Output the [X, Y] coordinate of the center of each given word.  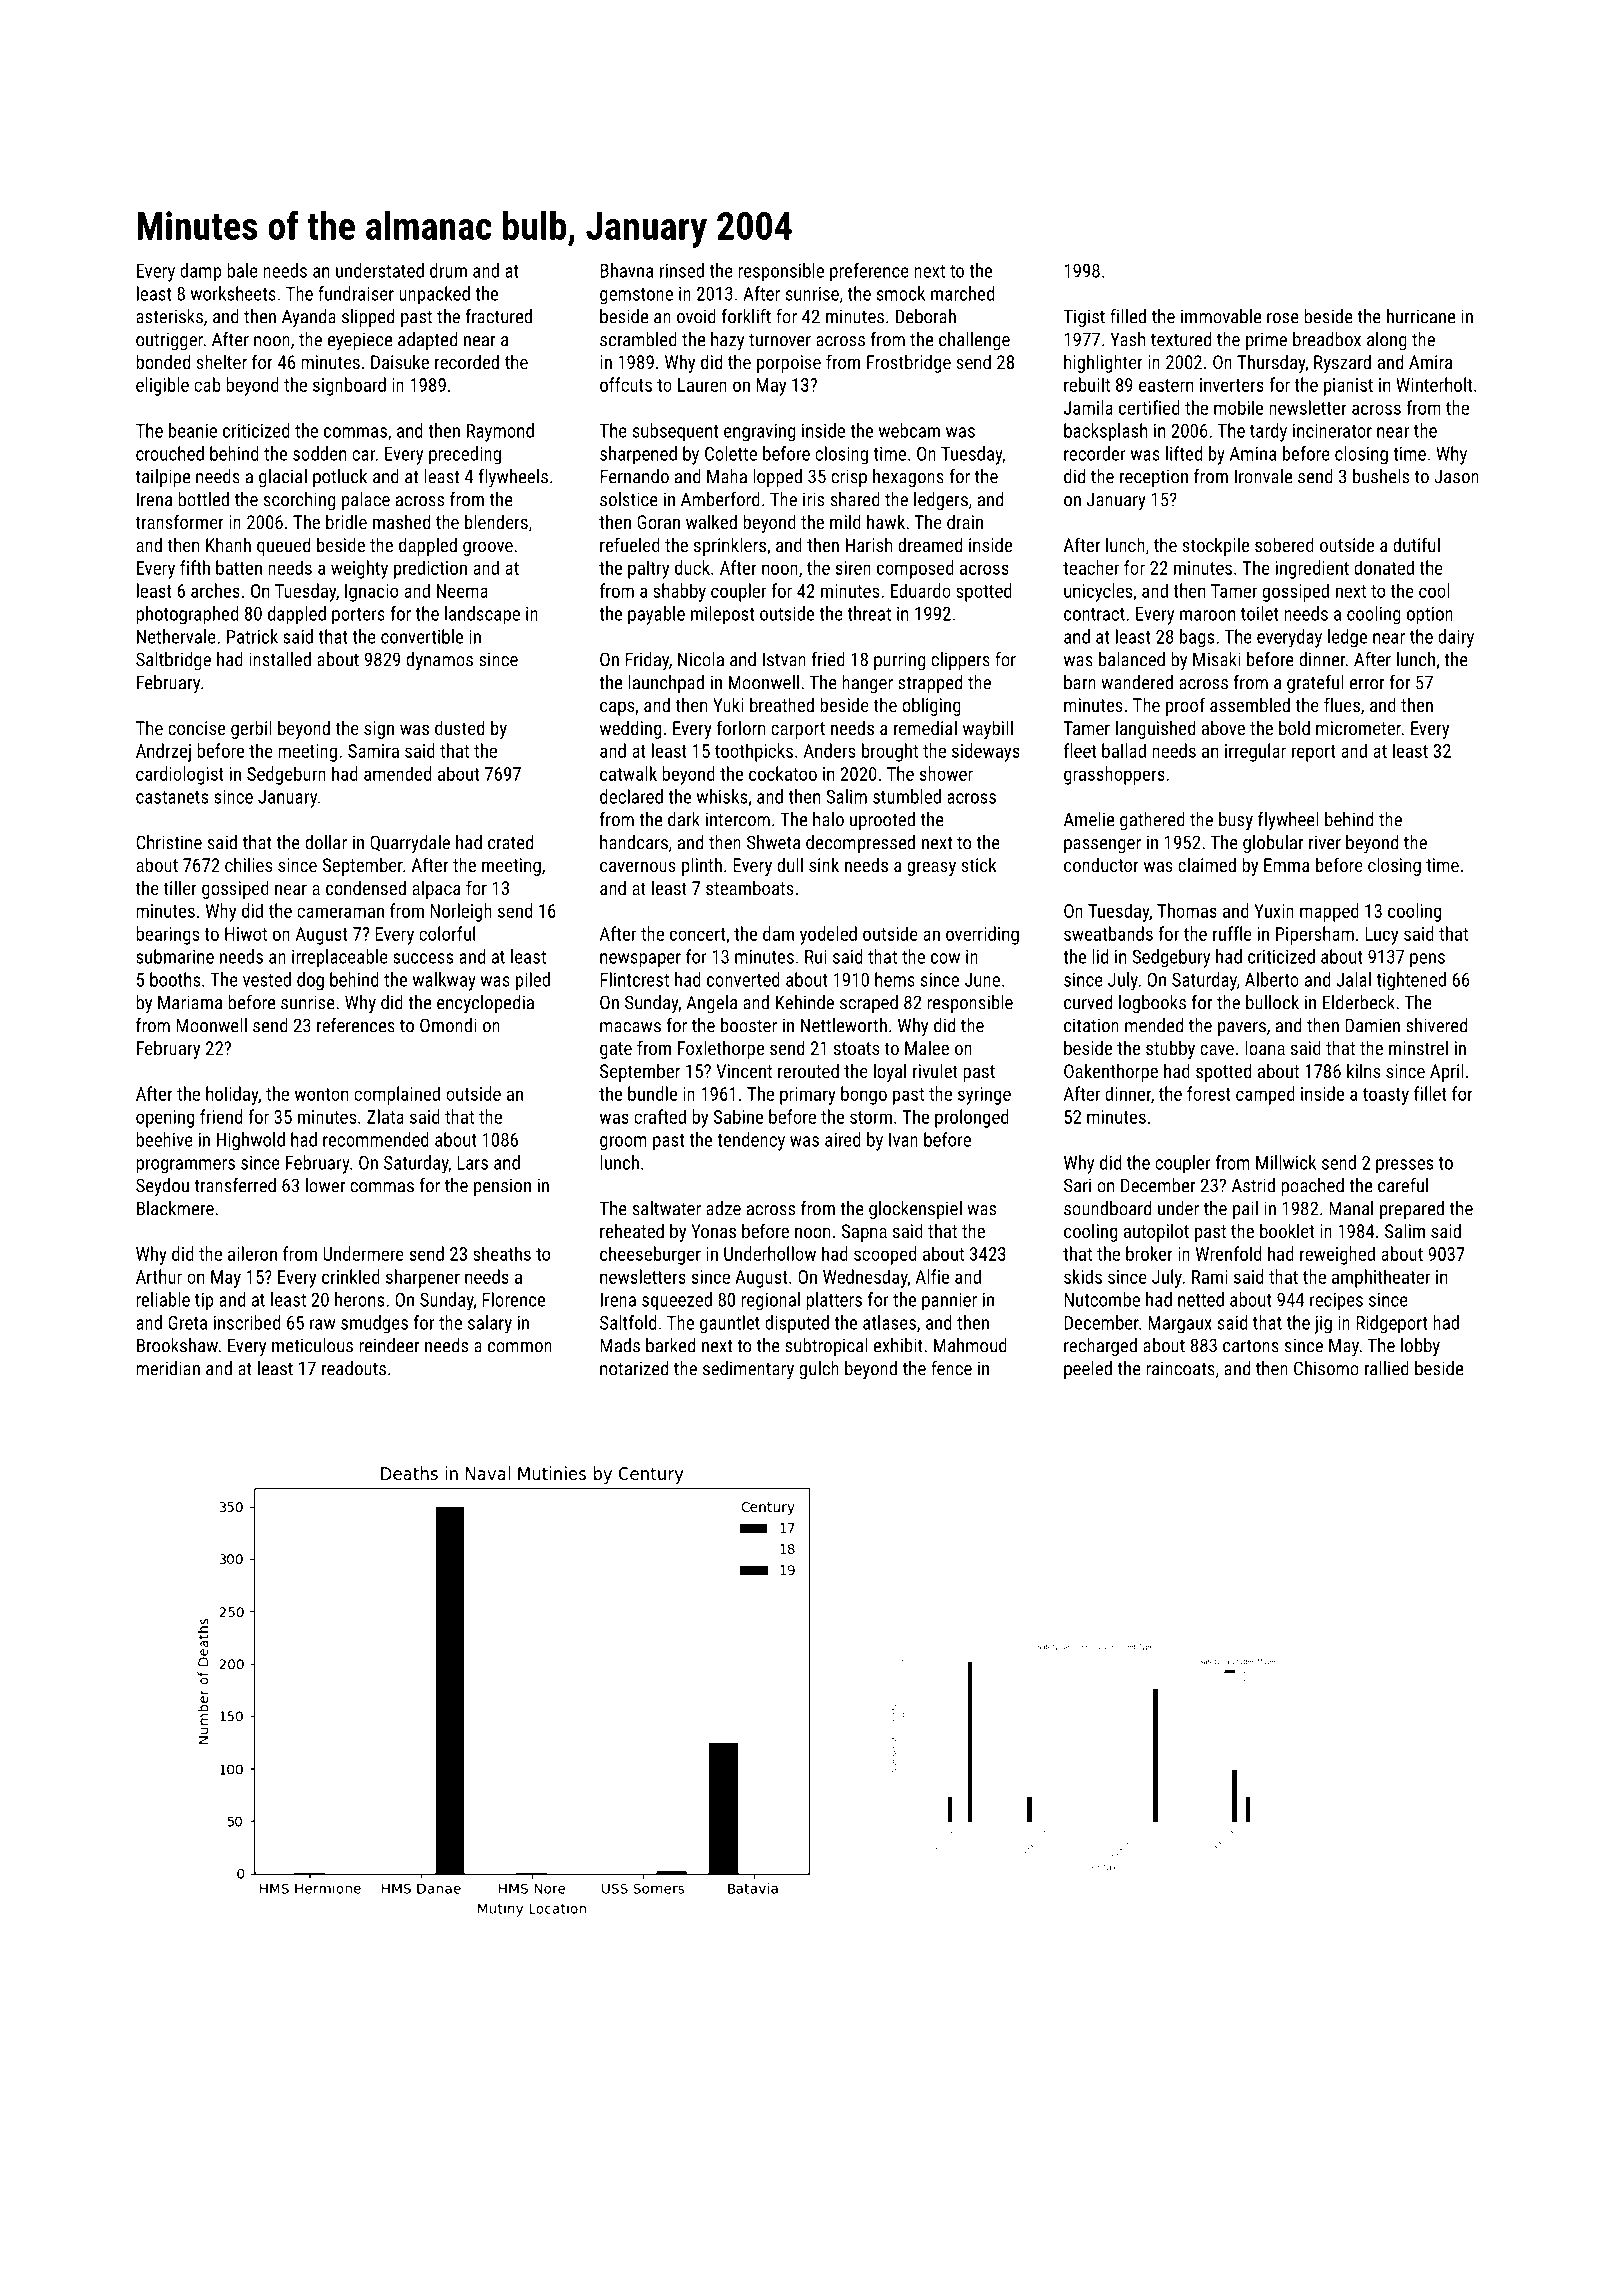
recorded [467, 361]
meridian [168, 1368]
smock [901, 293]
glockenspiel [915, 1210]
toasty [1386, 1096]
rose [1283, 318]
